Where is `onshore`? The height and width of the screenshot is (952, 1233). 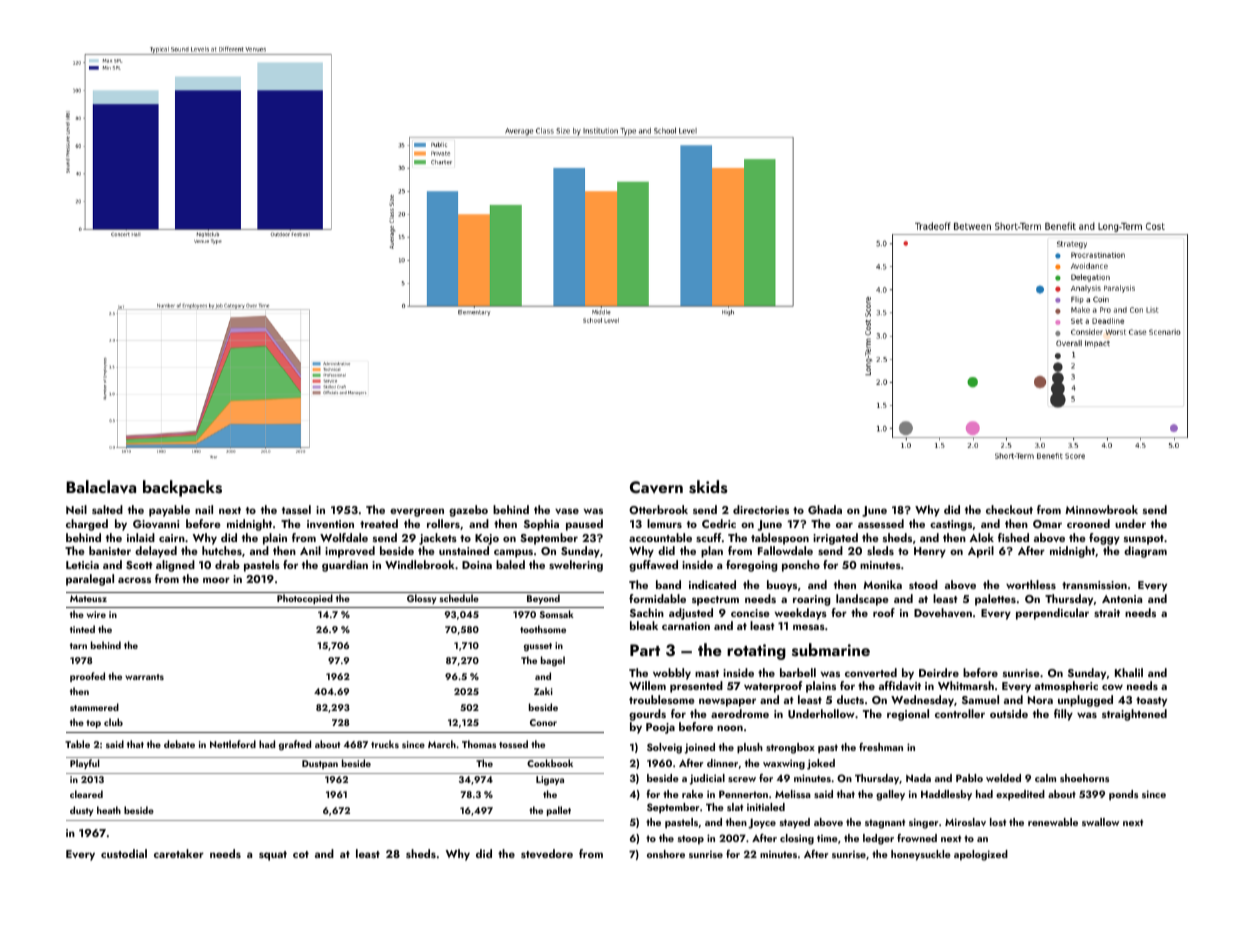
onshore is located at coordinates (666, 854).
